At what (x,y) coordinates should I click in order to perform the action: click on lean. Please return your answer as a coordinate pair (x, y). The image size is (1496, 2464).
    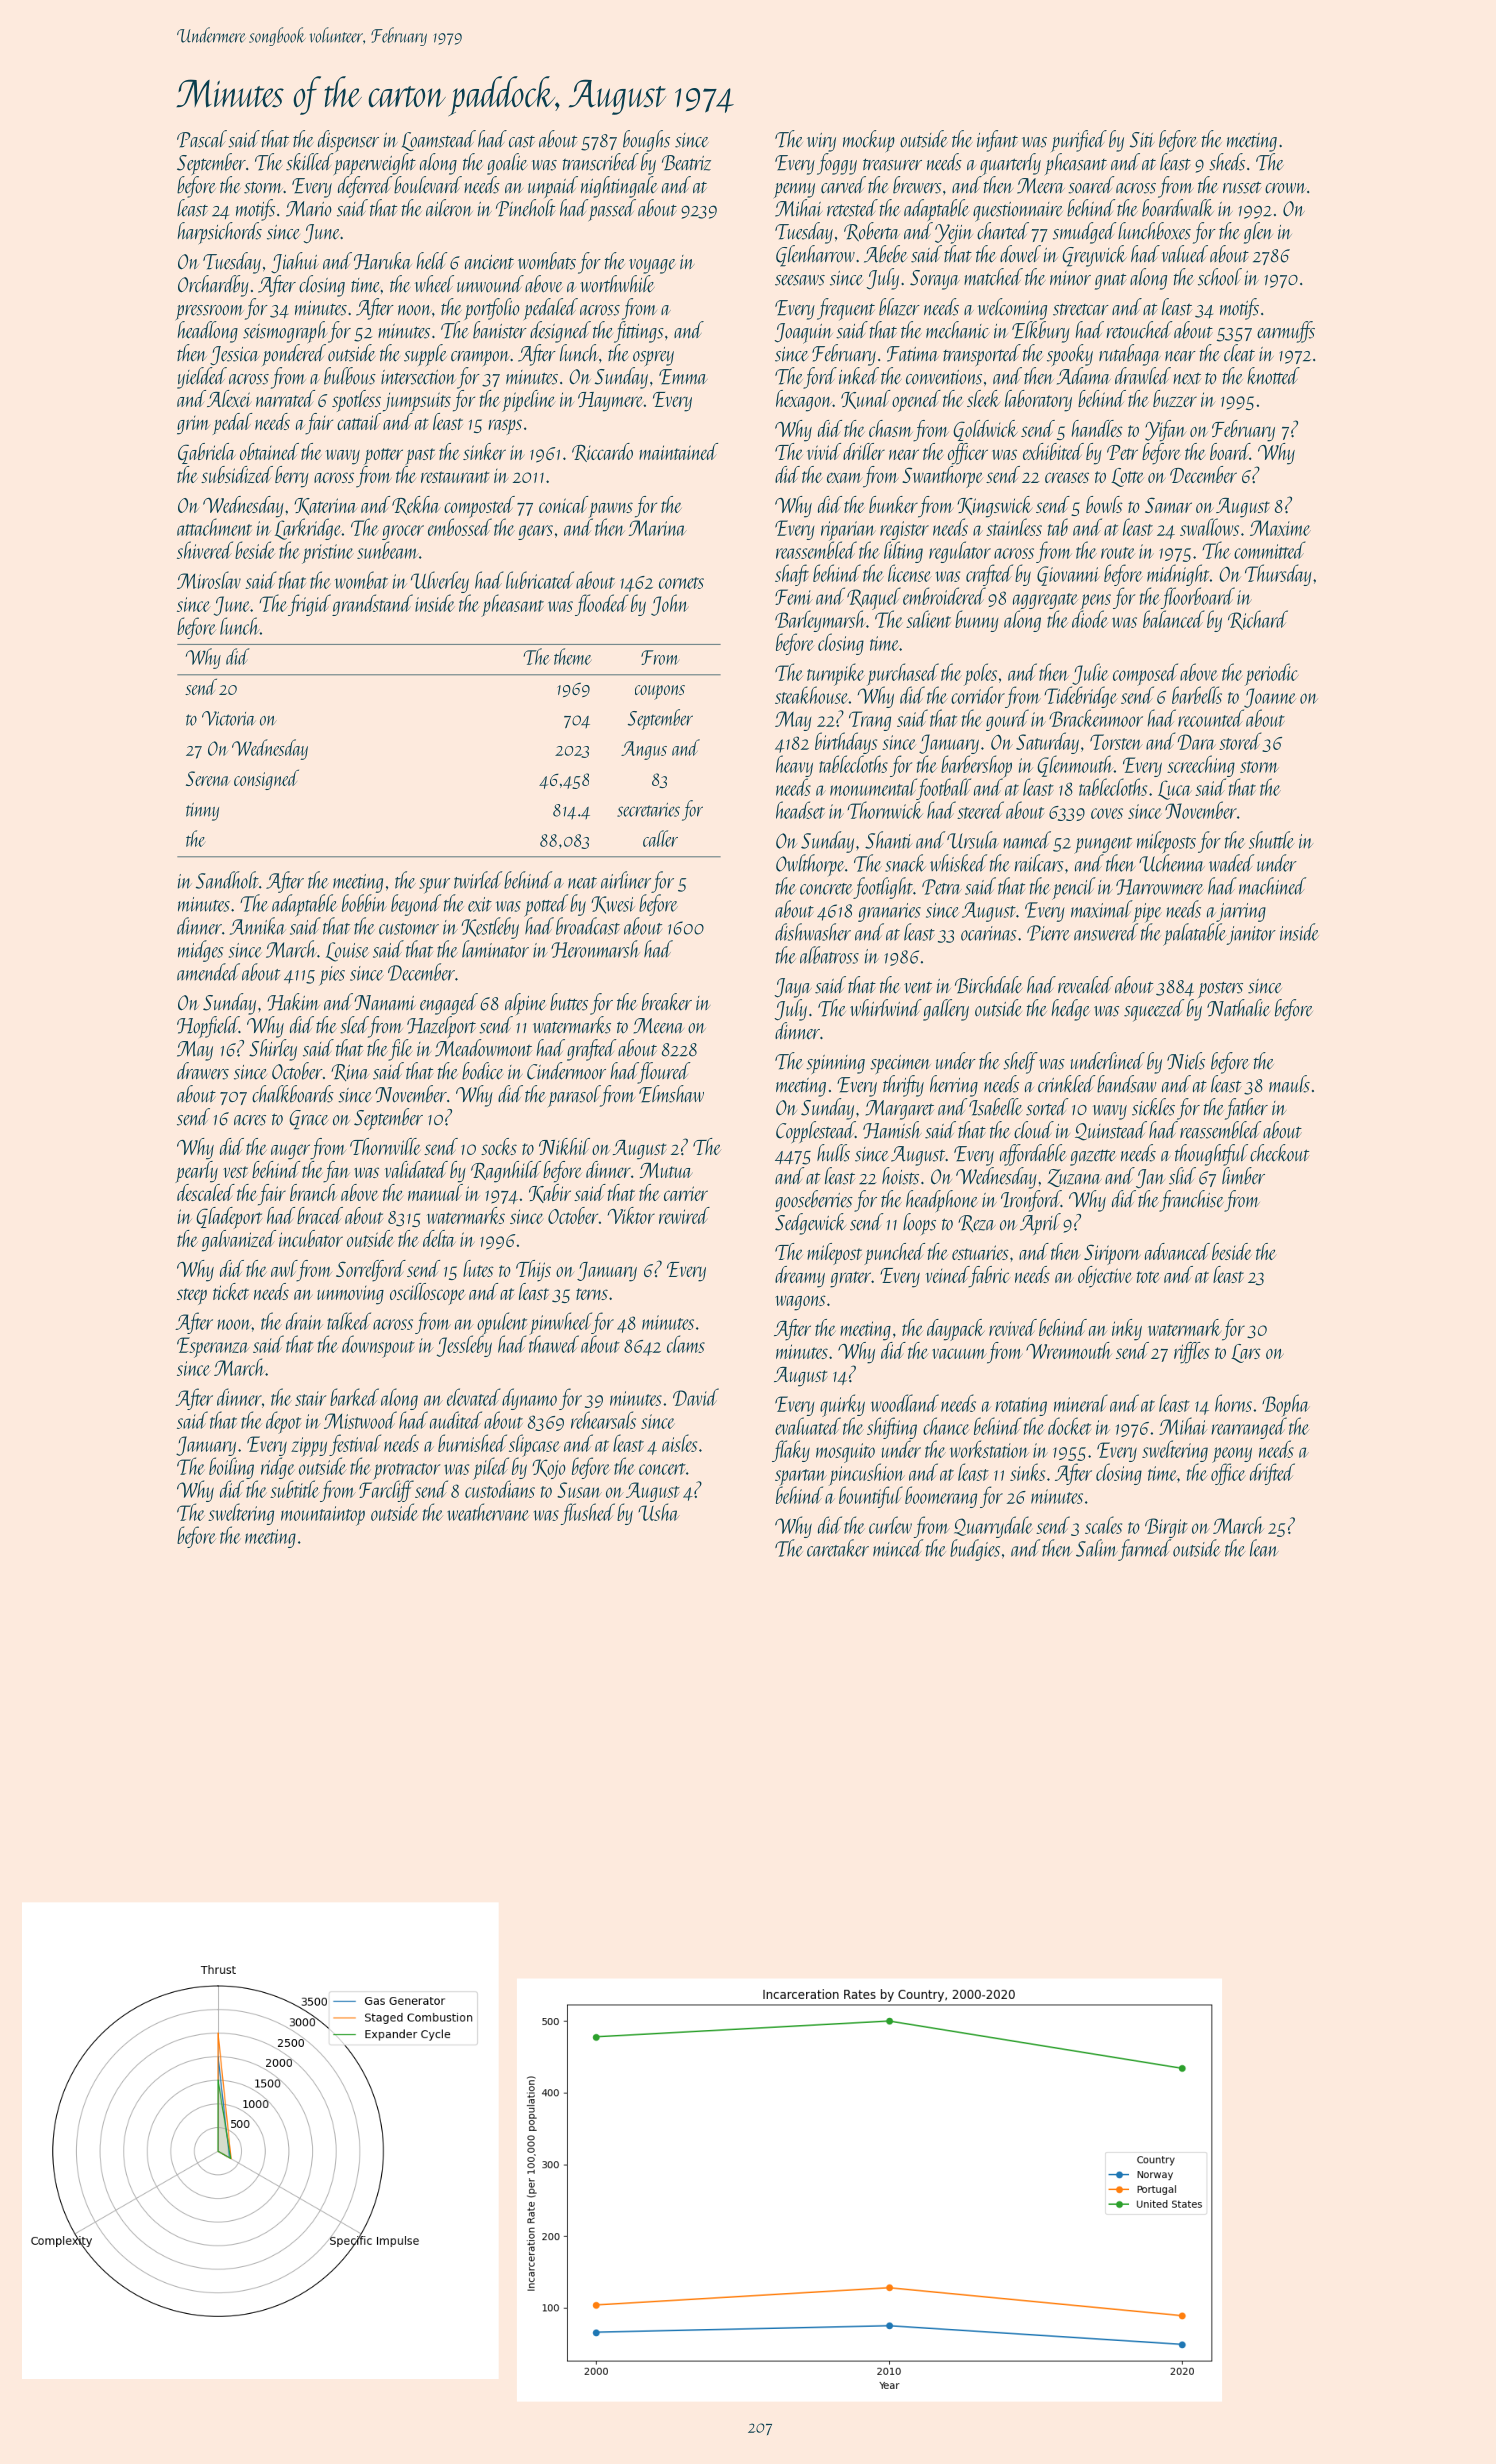
    Looking at the image, I should click on (1264, 1548).
